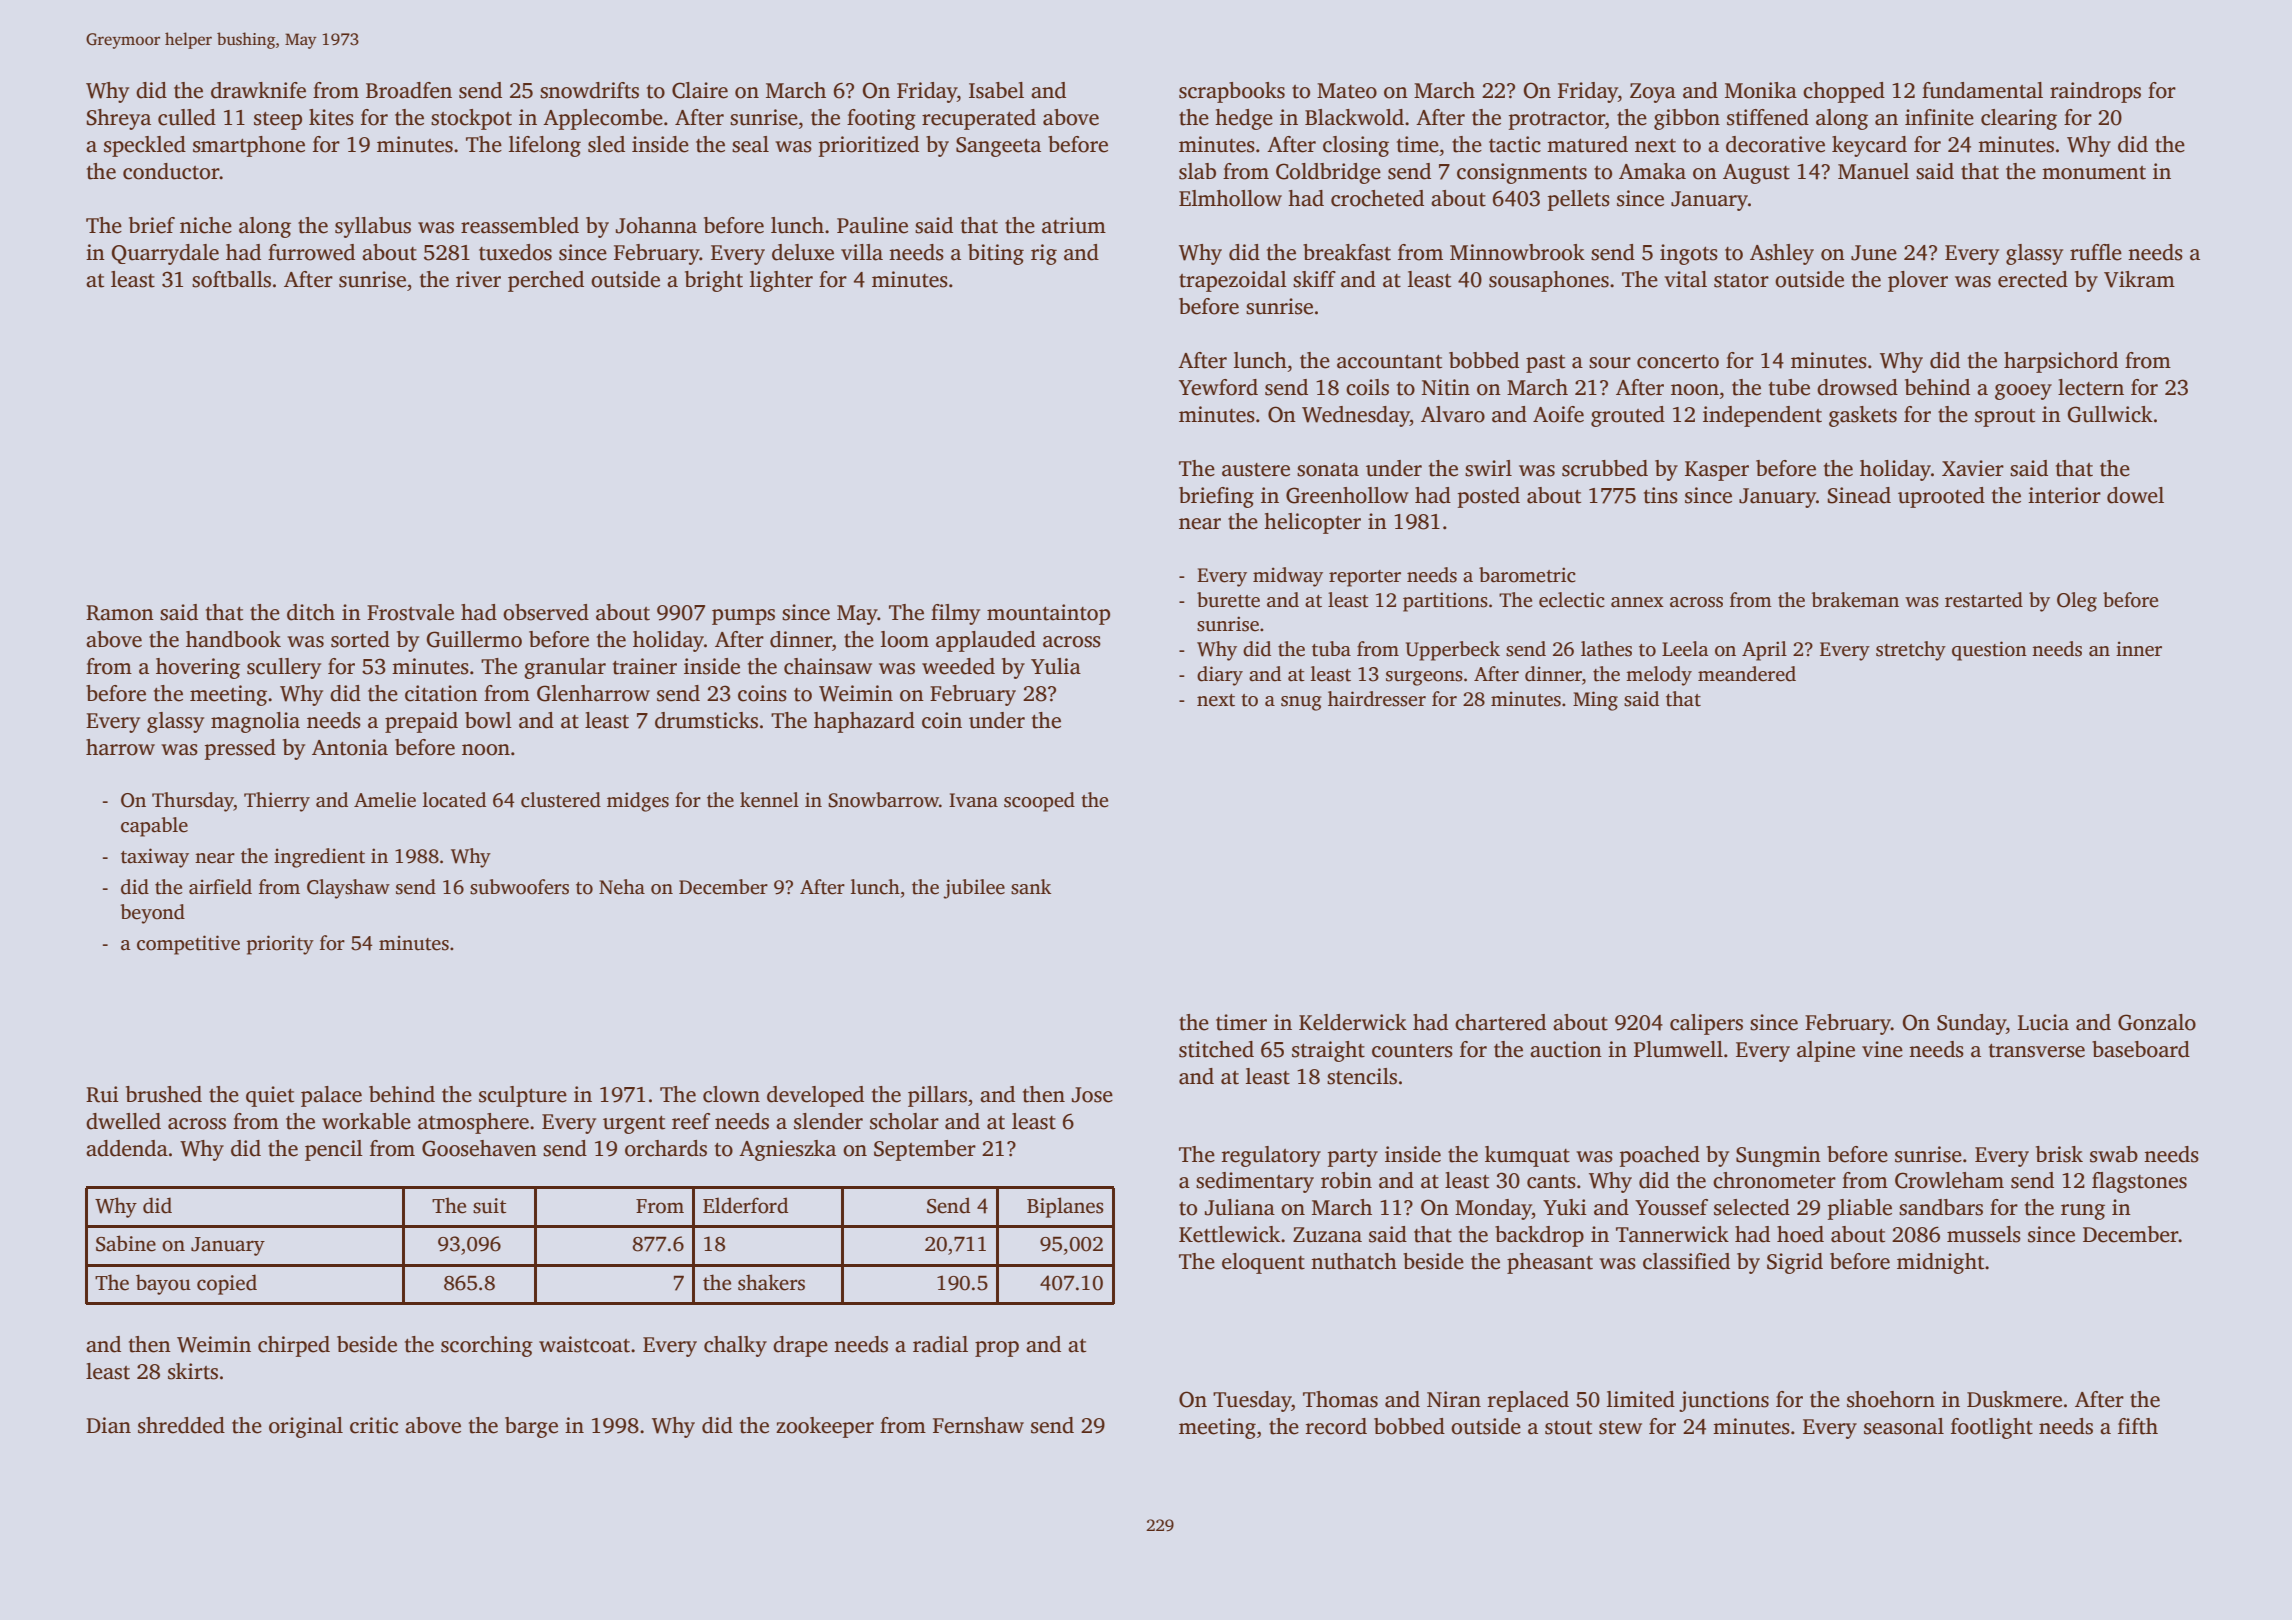 This image has height=1620, width=2292. Describe the element at coordinates (714, 281) in the image. I see `bright` at that location.
